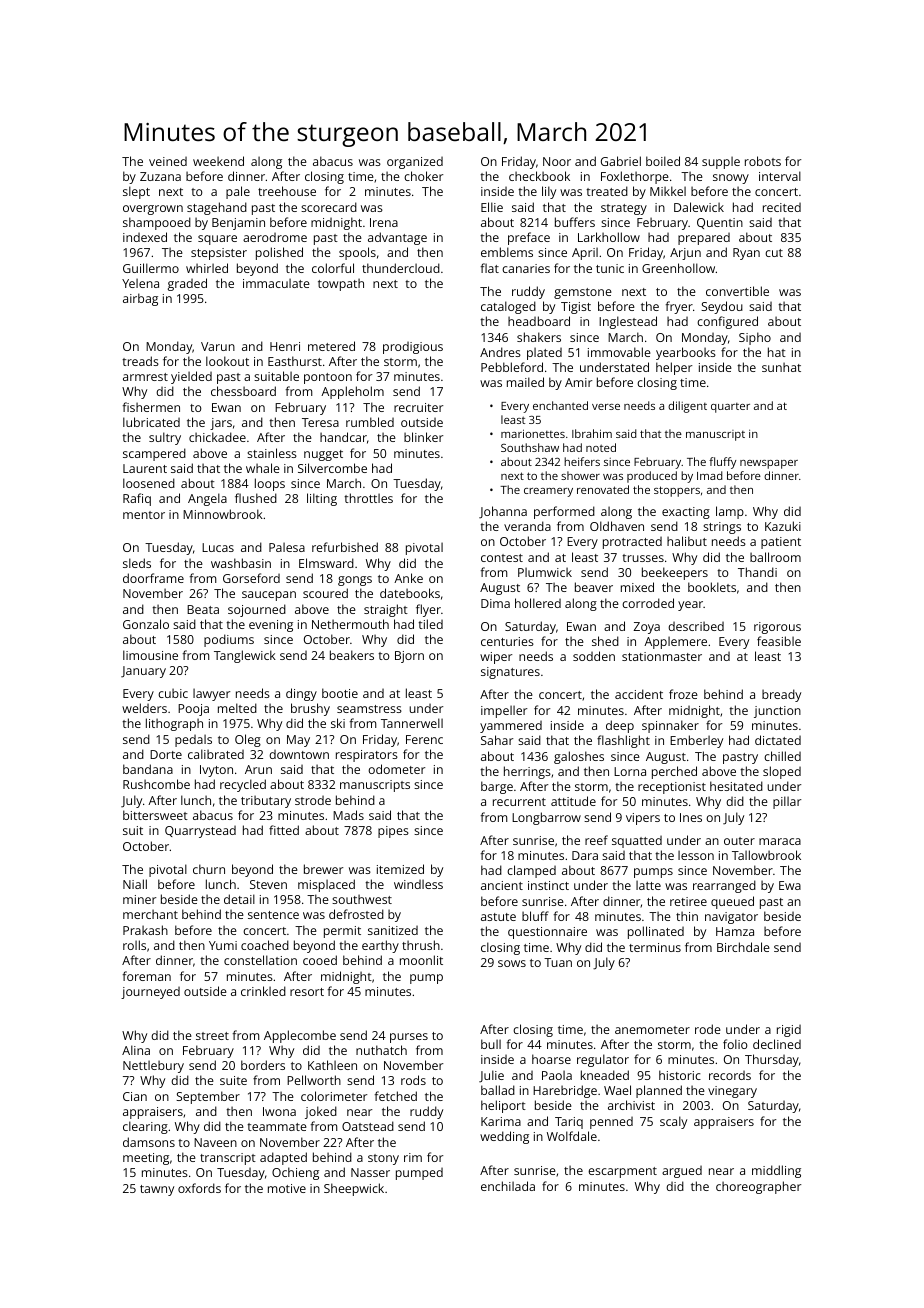 This screenshot has height=1308, width=924. What do you see at coordinates (338, 723) in the screenshot?
I see `ski` at bounding box center [338, 723].
